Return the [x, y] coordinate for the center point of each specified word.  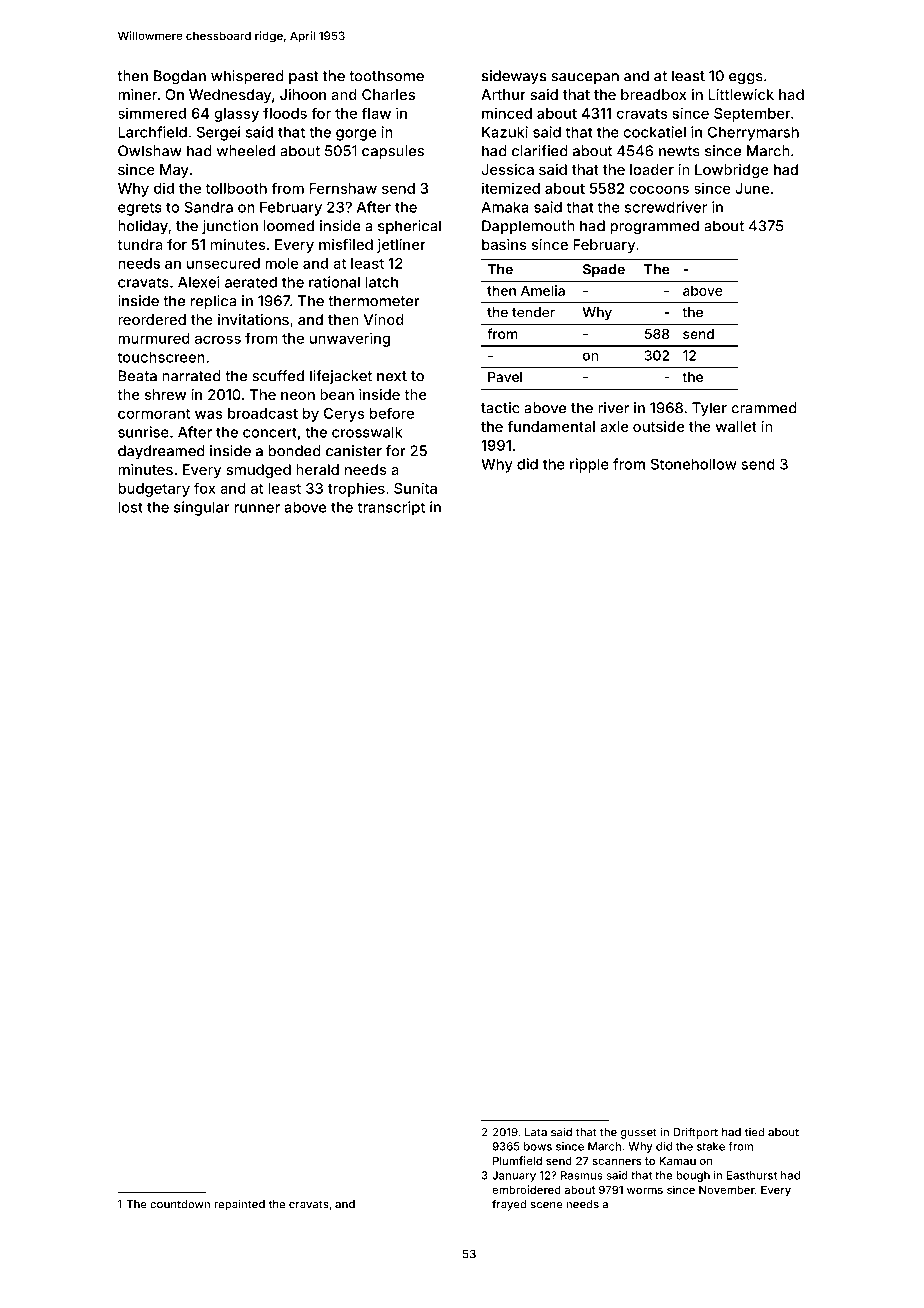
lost [130, 507]
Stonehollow [694, 464]
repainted [239, 1205]
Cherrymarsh [753, 133]
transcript [391, 508]
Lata [536, 1132]
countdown [180, 1204]
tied [754, 1132]
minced [507, 113]
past [304, 77]
